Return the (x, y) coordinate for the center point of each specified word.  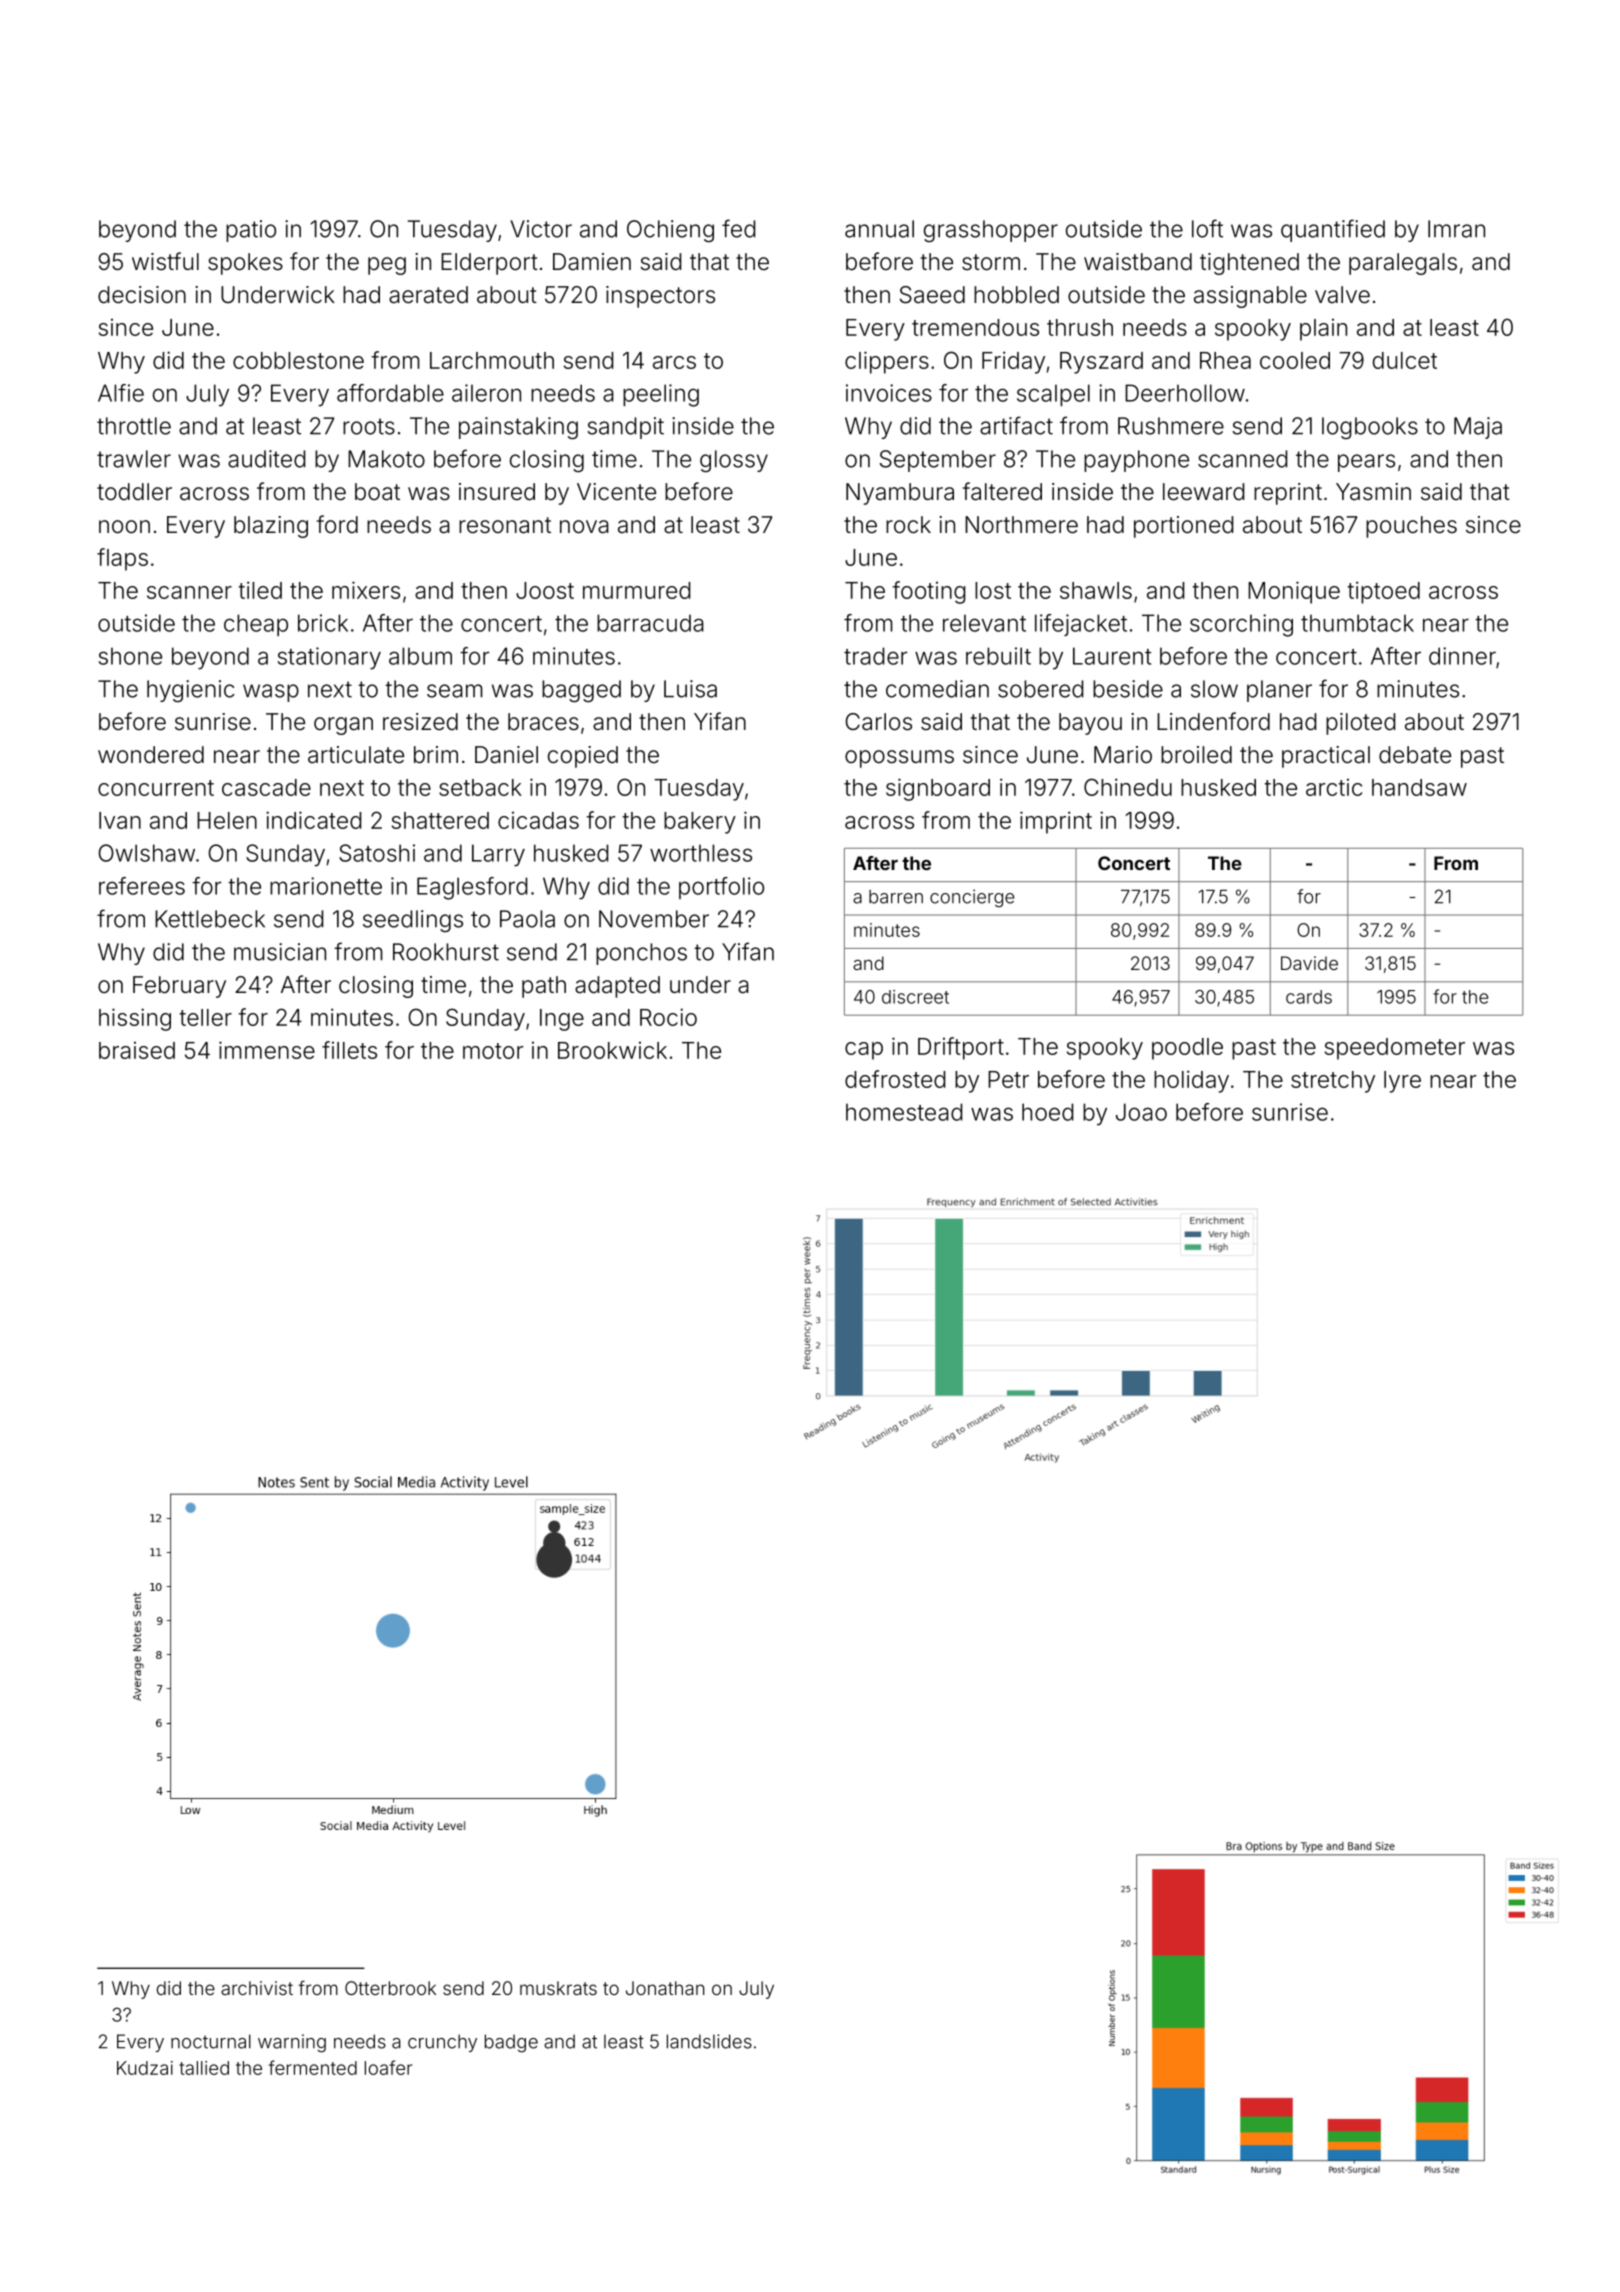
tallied (204, 2068)
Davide (1309, 963)
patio (251, 231)
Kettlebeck (210, 919)
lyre (1402, 1082)
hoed (1047, 1112)
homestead (904, 1112)
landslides (709, 2041)
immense (267, 1050)
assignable (1250, 297)
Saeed (932, 295)
